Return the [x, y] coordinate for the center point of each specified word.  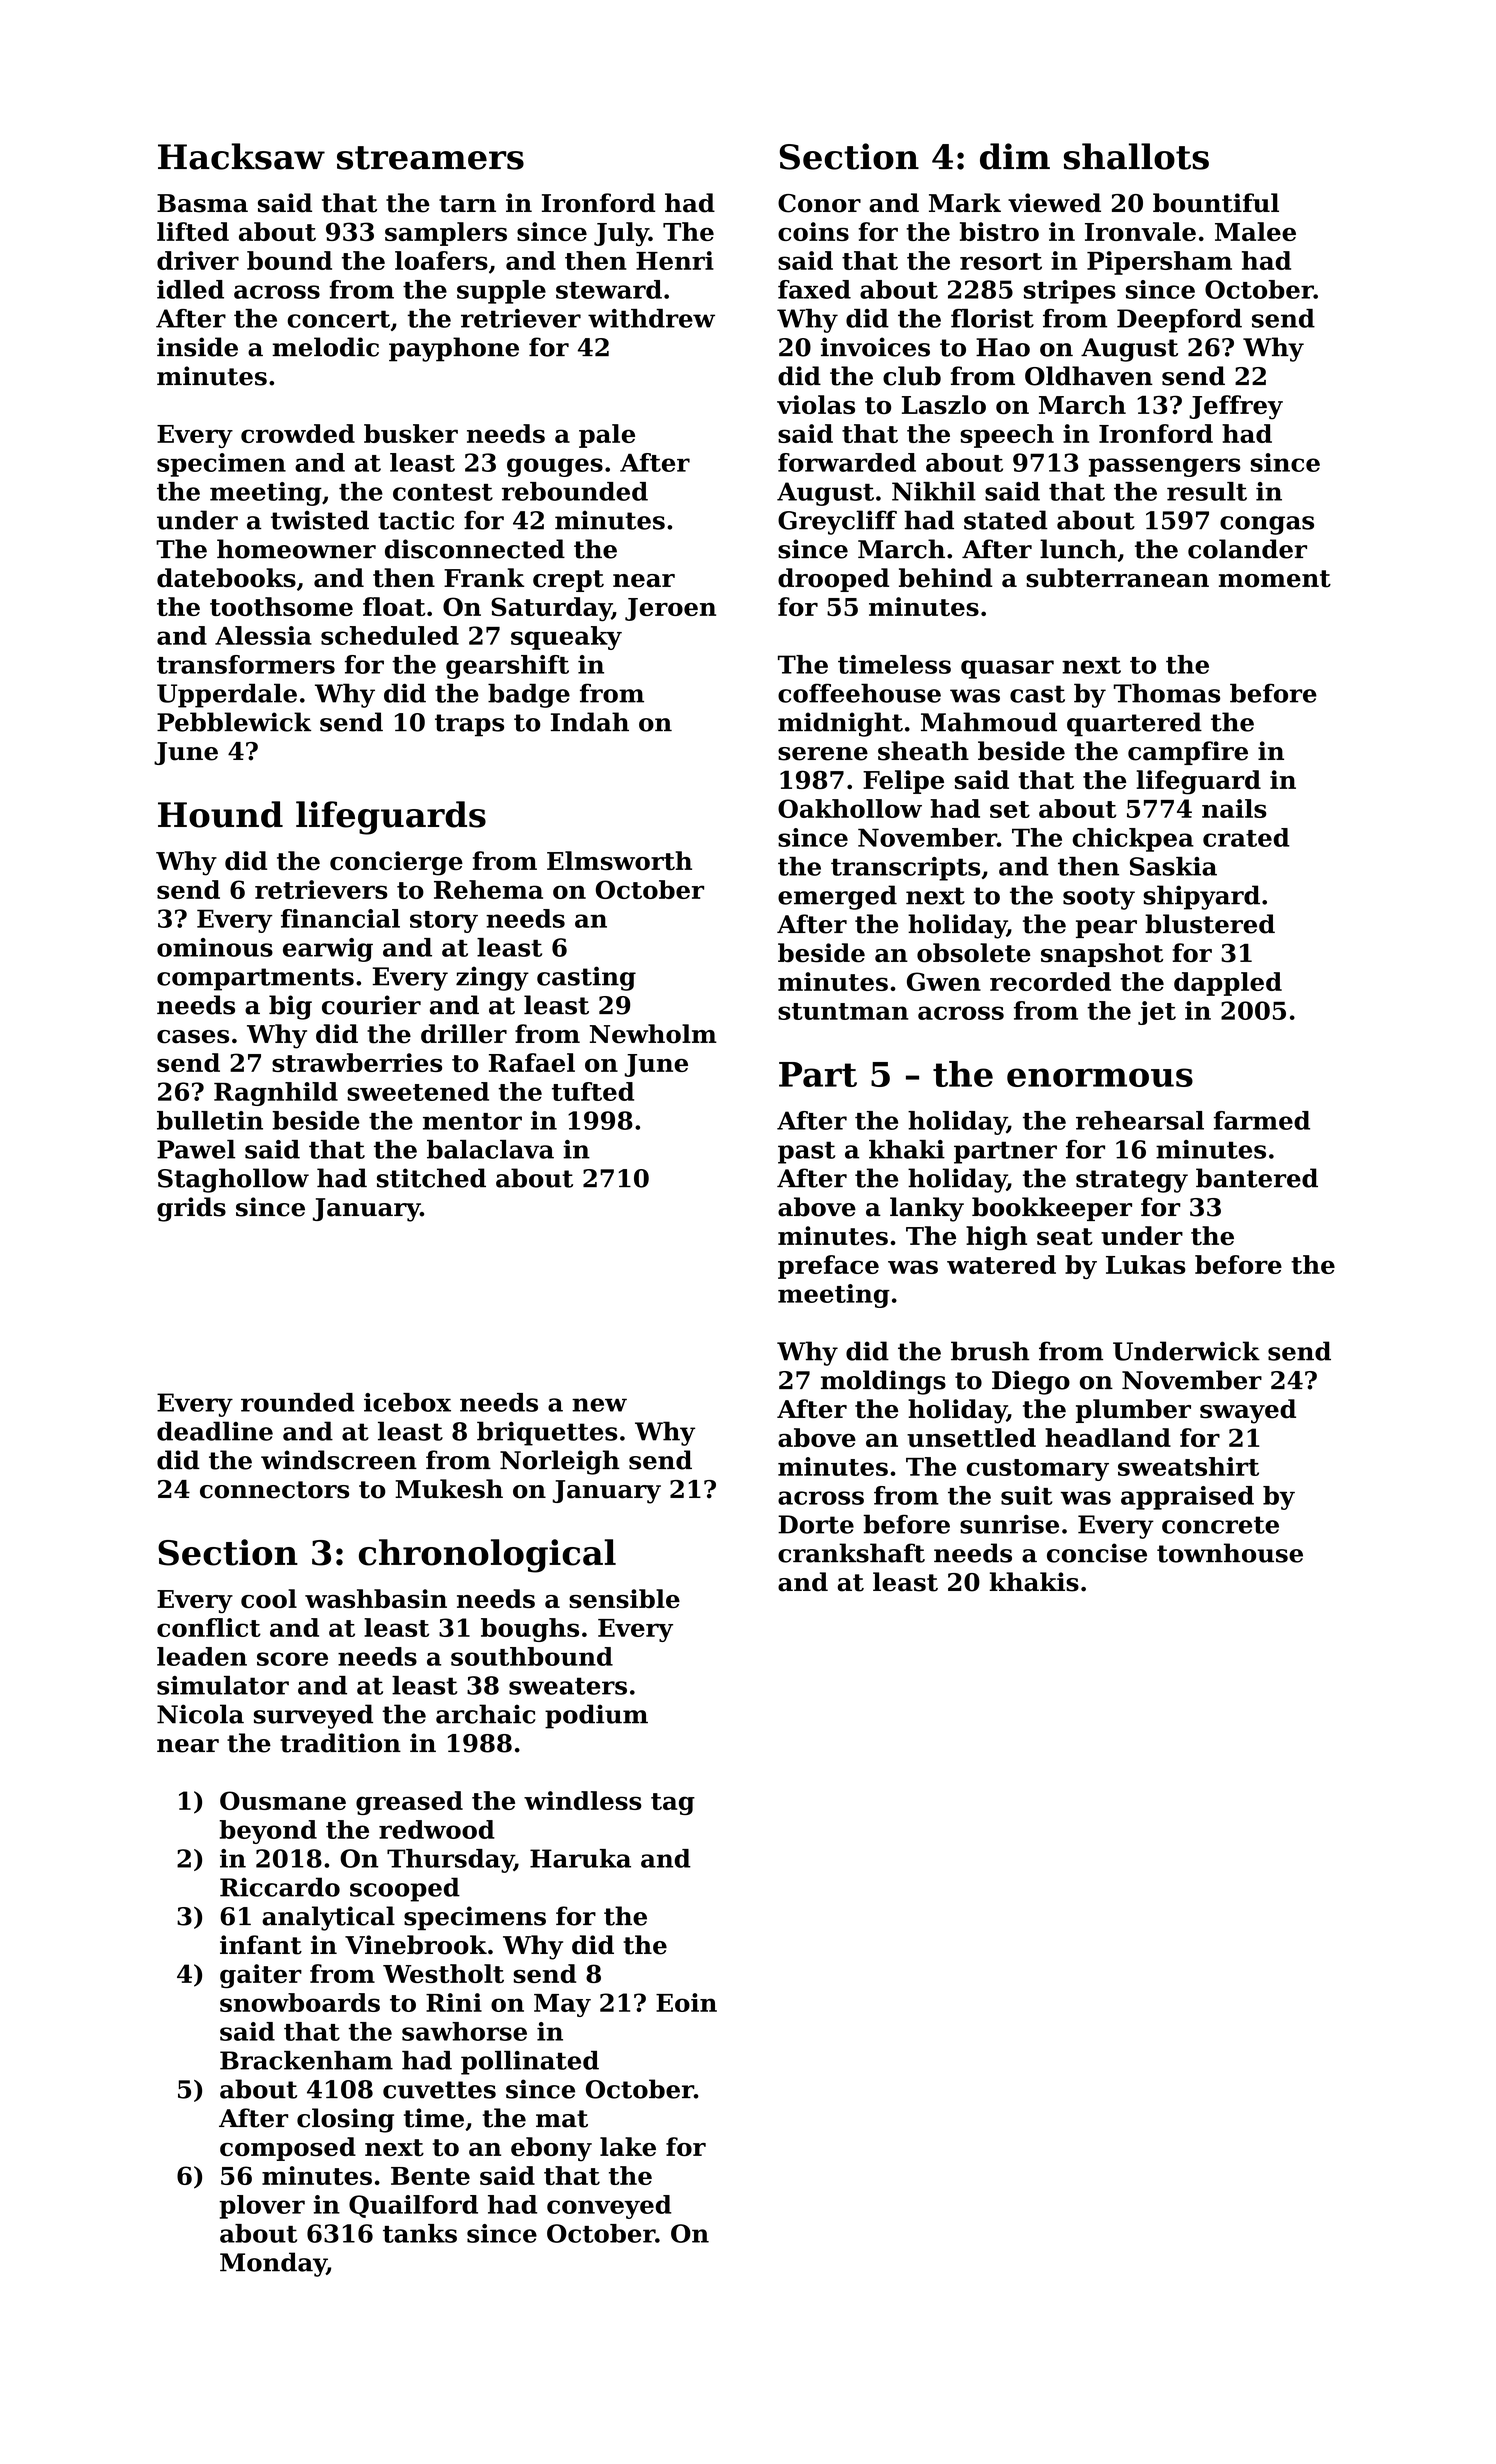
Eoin [686, 2002]
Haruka [580, 1858]
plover [262, 2207]
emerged [837, 897]
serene [823, 754]
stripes [1070, 292]
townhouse [1230, 1553]
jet [1157, 1013]
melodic [325, 347]
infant [261, 1945]
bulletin [210, 1120]
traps [469, 725]
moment [1275, 579]
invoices [875, 347]
